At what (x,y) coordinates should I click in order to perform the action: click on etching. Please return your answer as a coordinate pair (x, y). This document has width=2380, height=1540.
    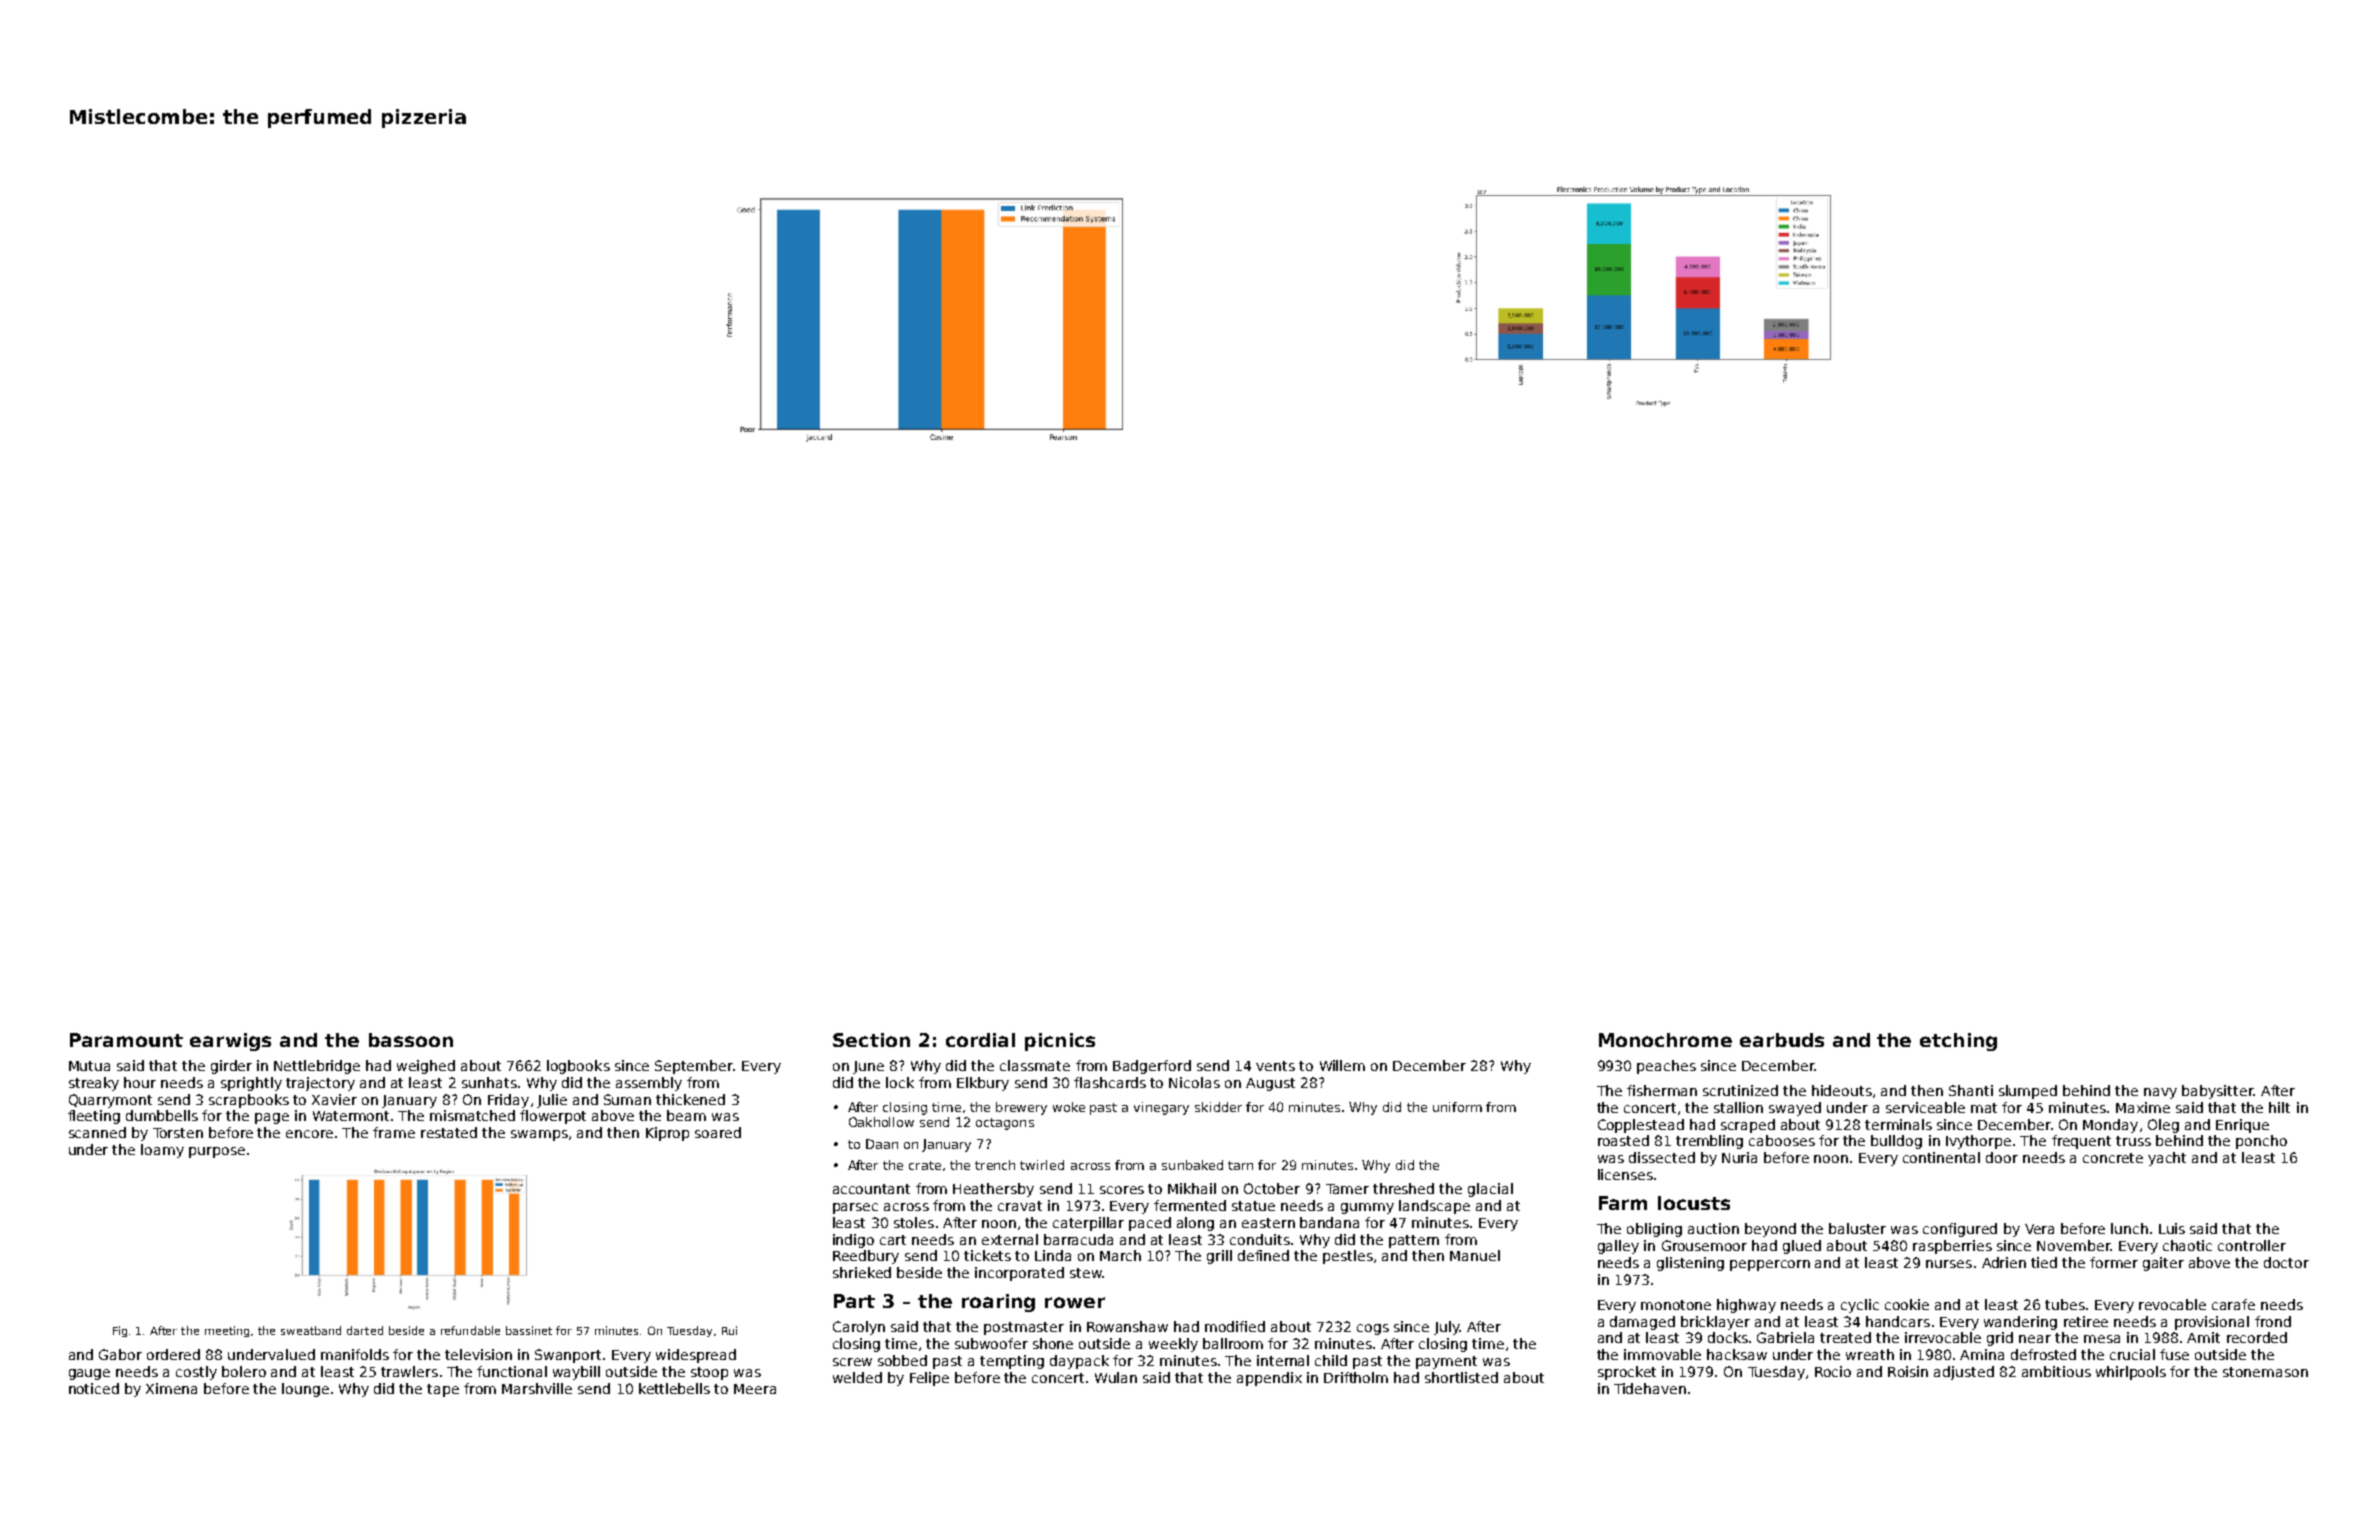
    Looking at the image, I should click on (1958, 1042).
